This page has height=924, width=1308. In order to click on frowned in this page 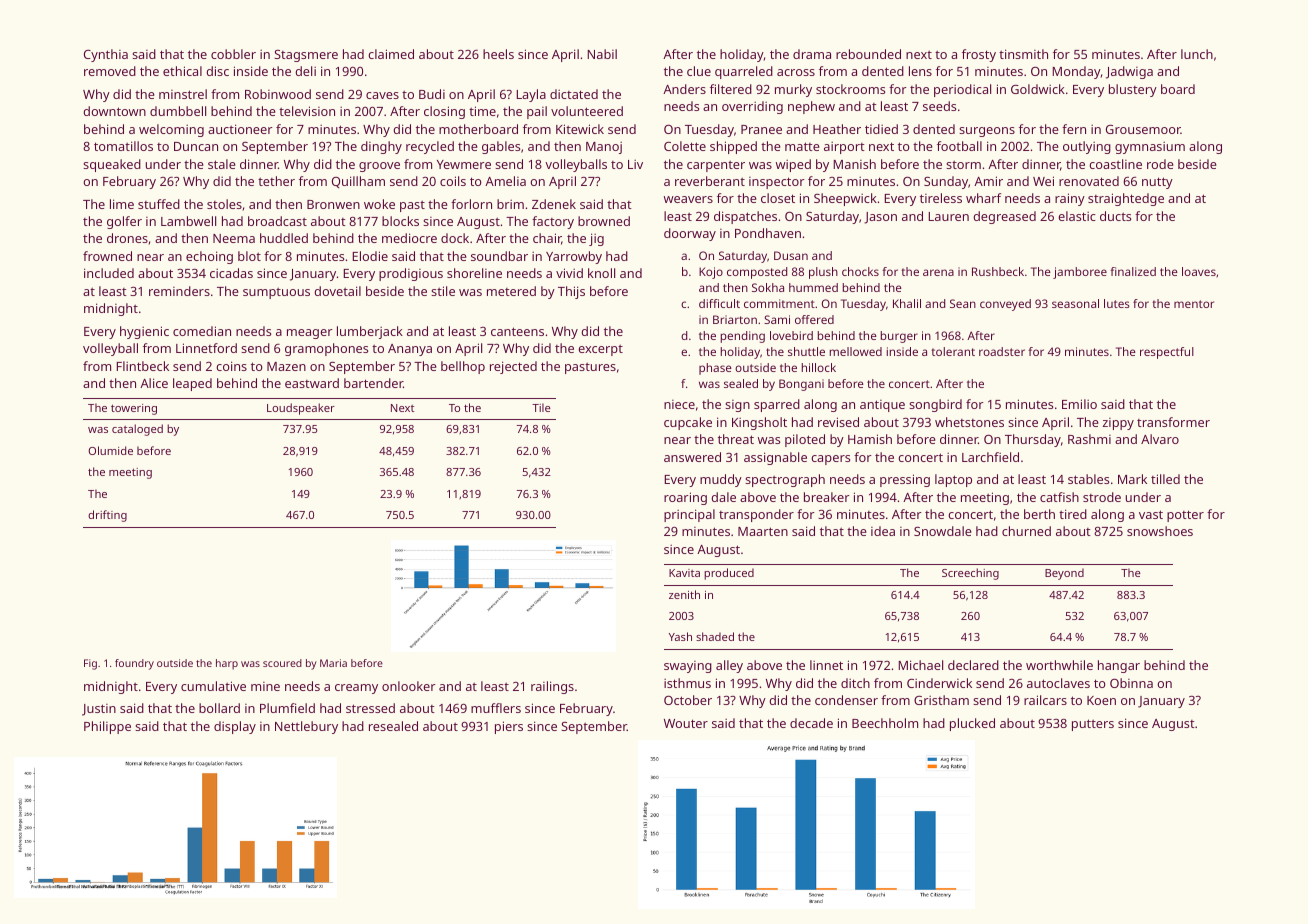, I will do `click(107, 256)`.
